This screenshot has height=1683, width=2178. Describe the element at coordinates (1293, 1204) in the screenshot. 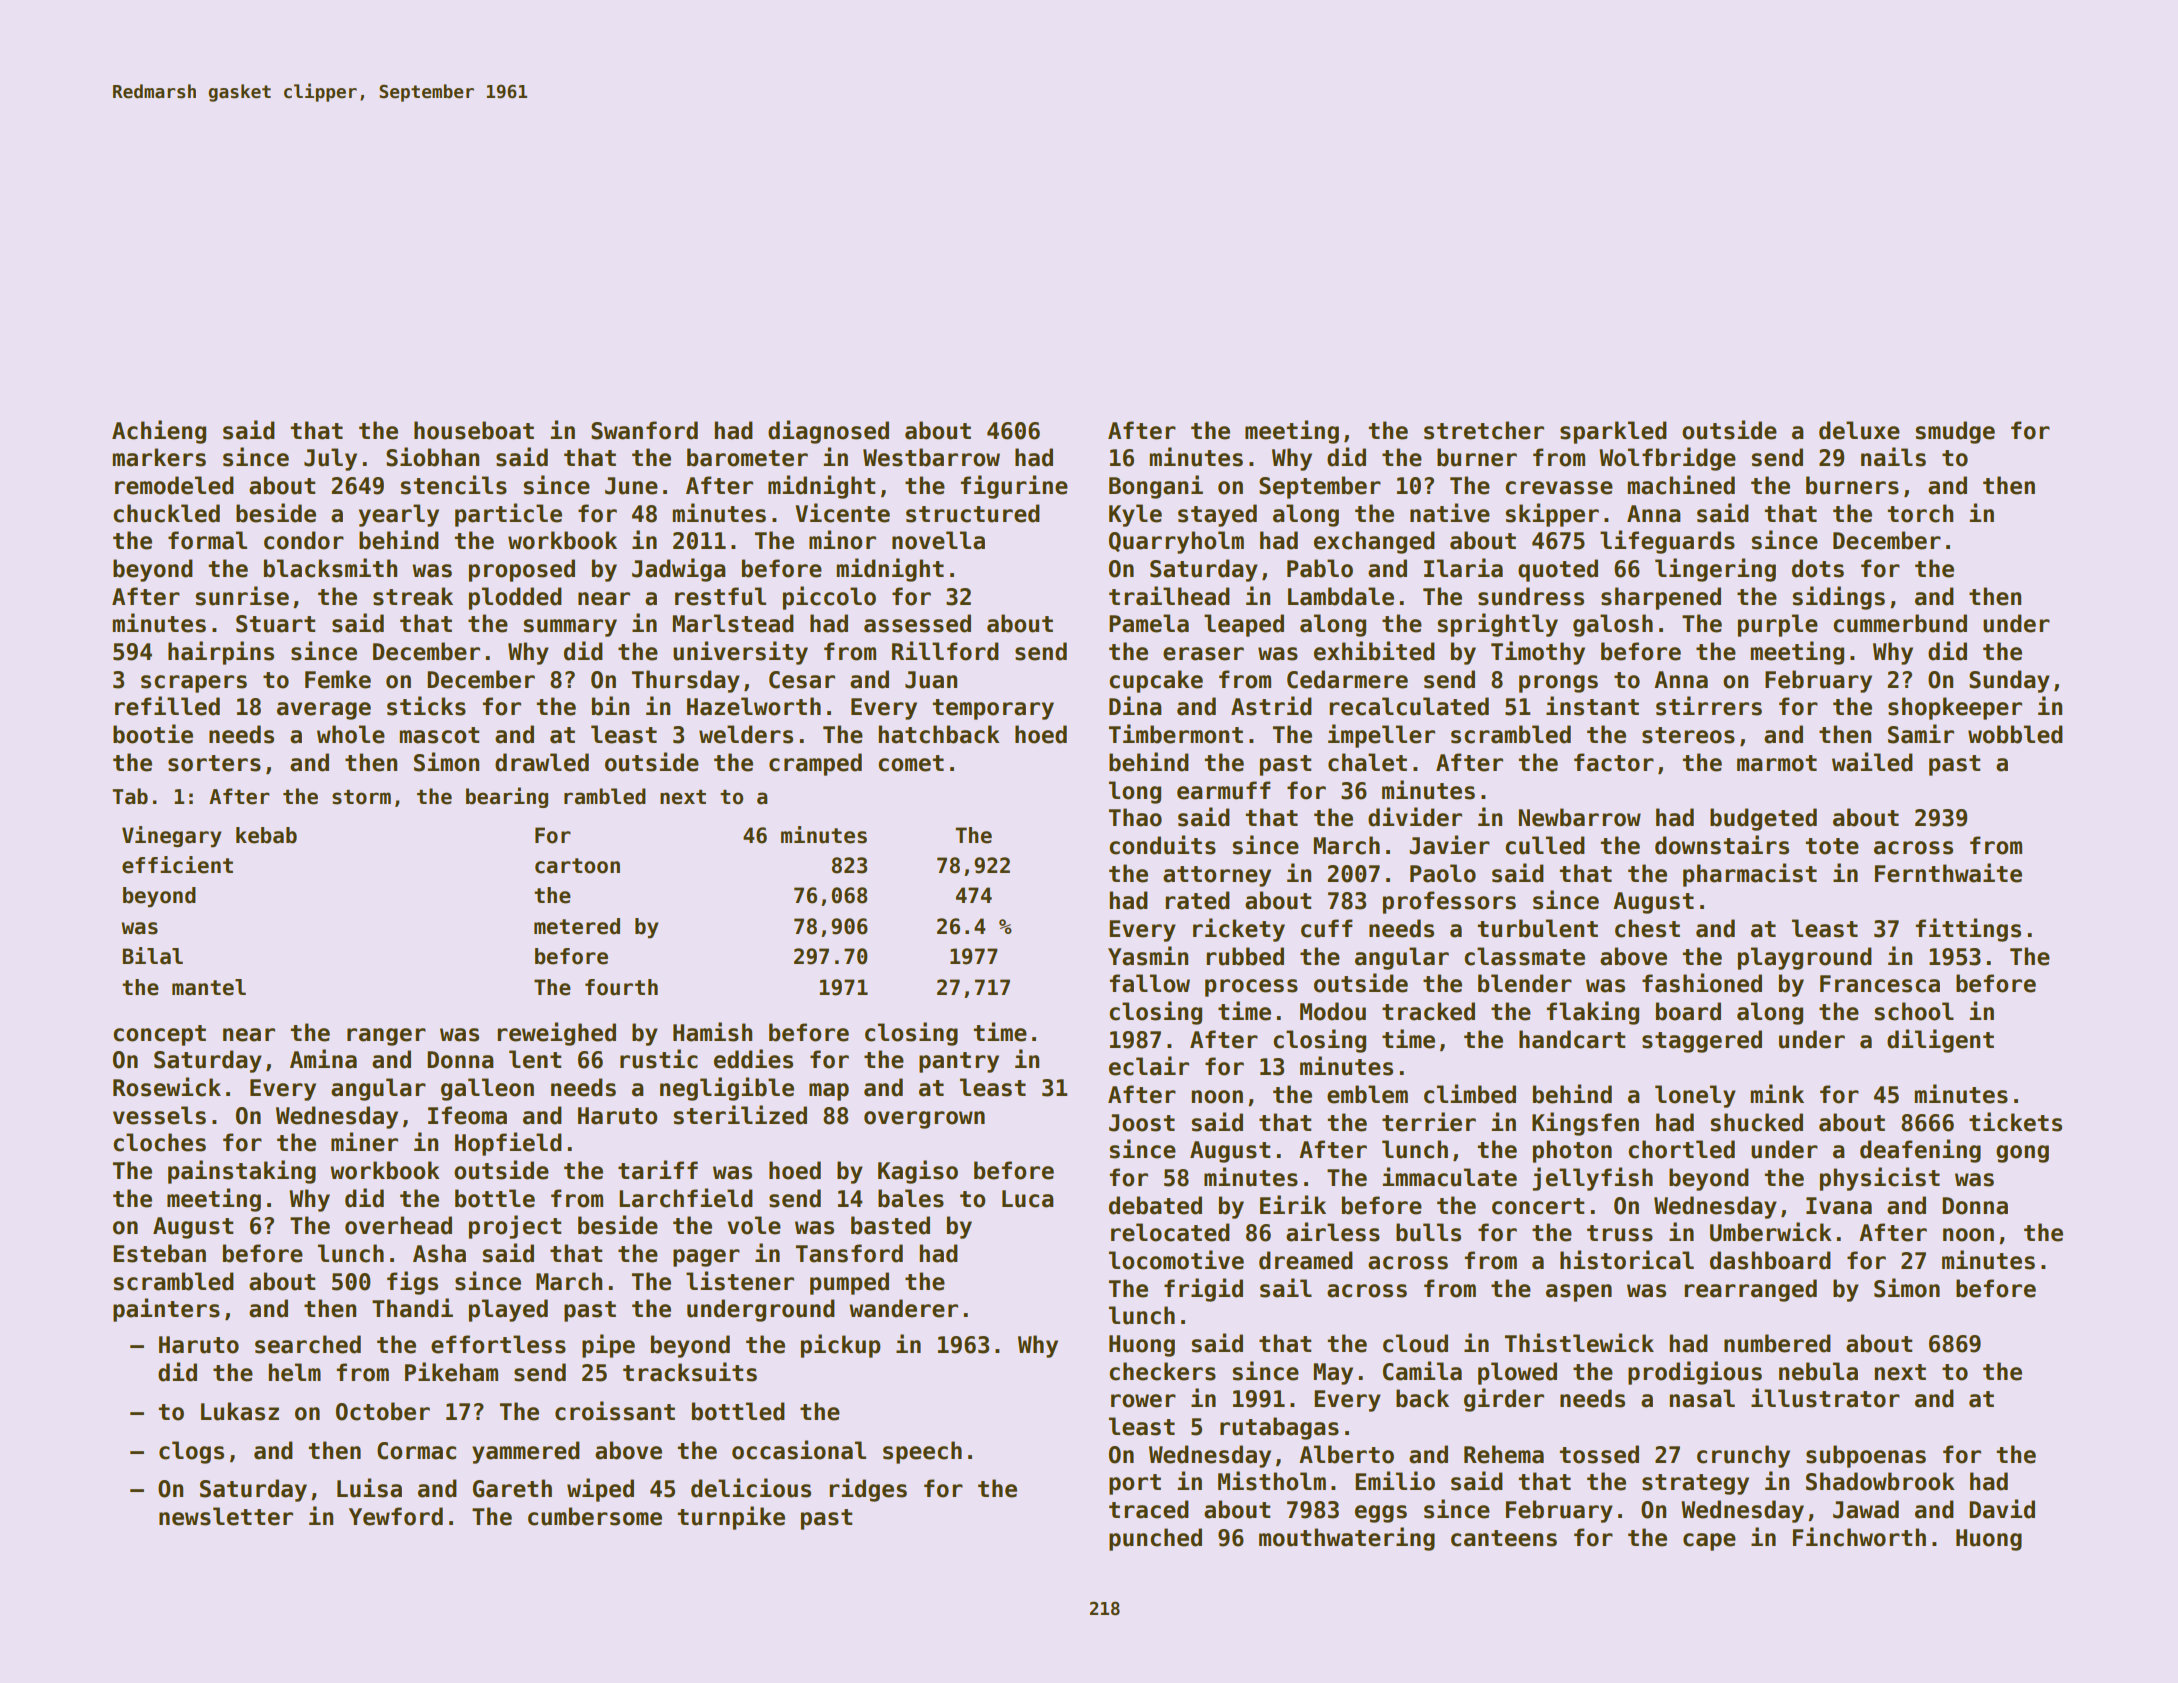

I see `Eirik` at that location.
